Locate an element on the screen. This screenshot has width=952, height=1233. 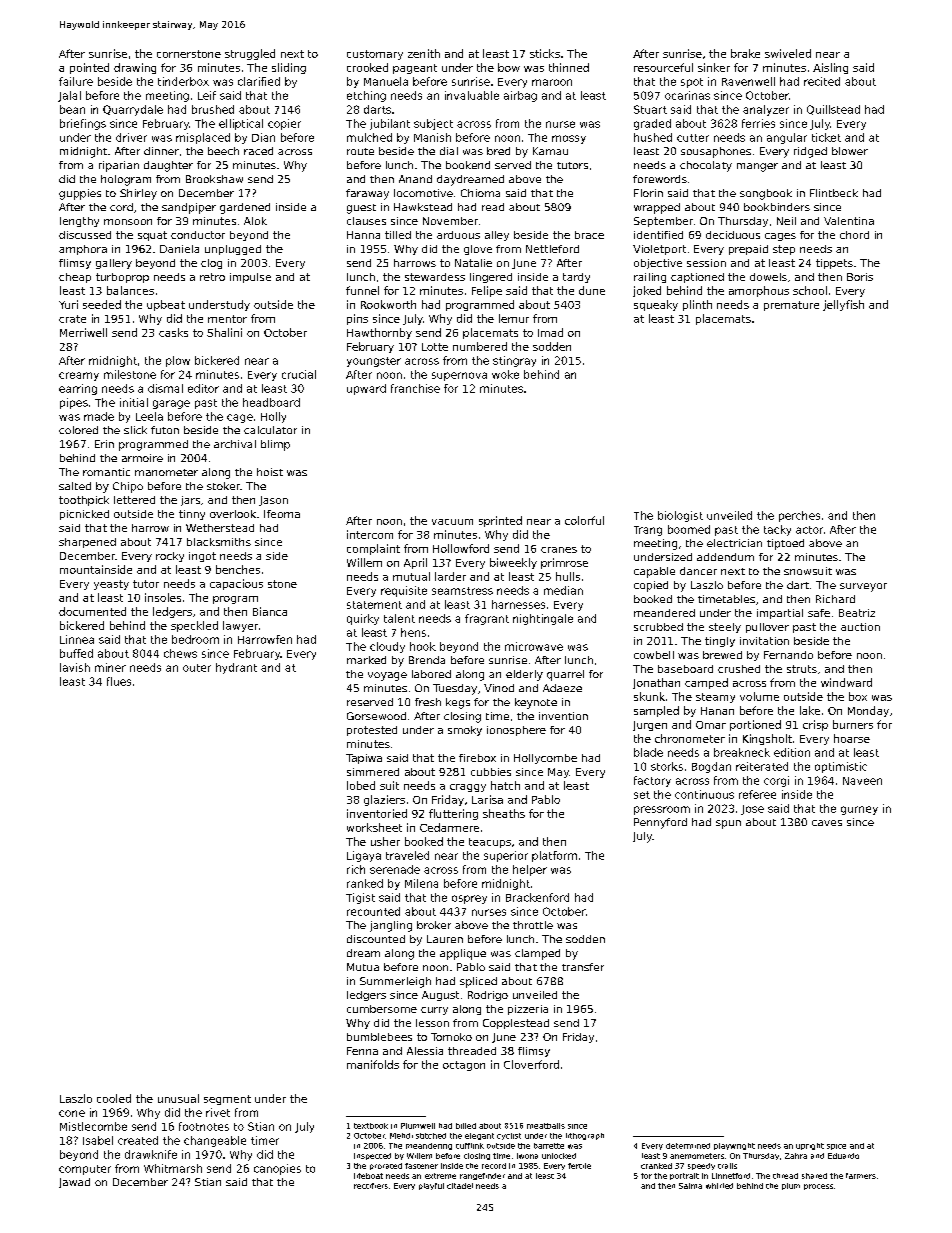
airbag is located at coordinates (520, 96).
